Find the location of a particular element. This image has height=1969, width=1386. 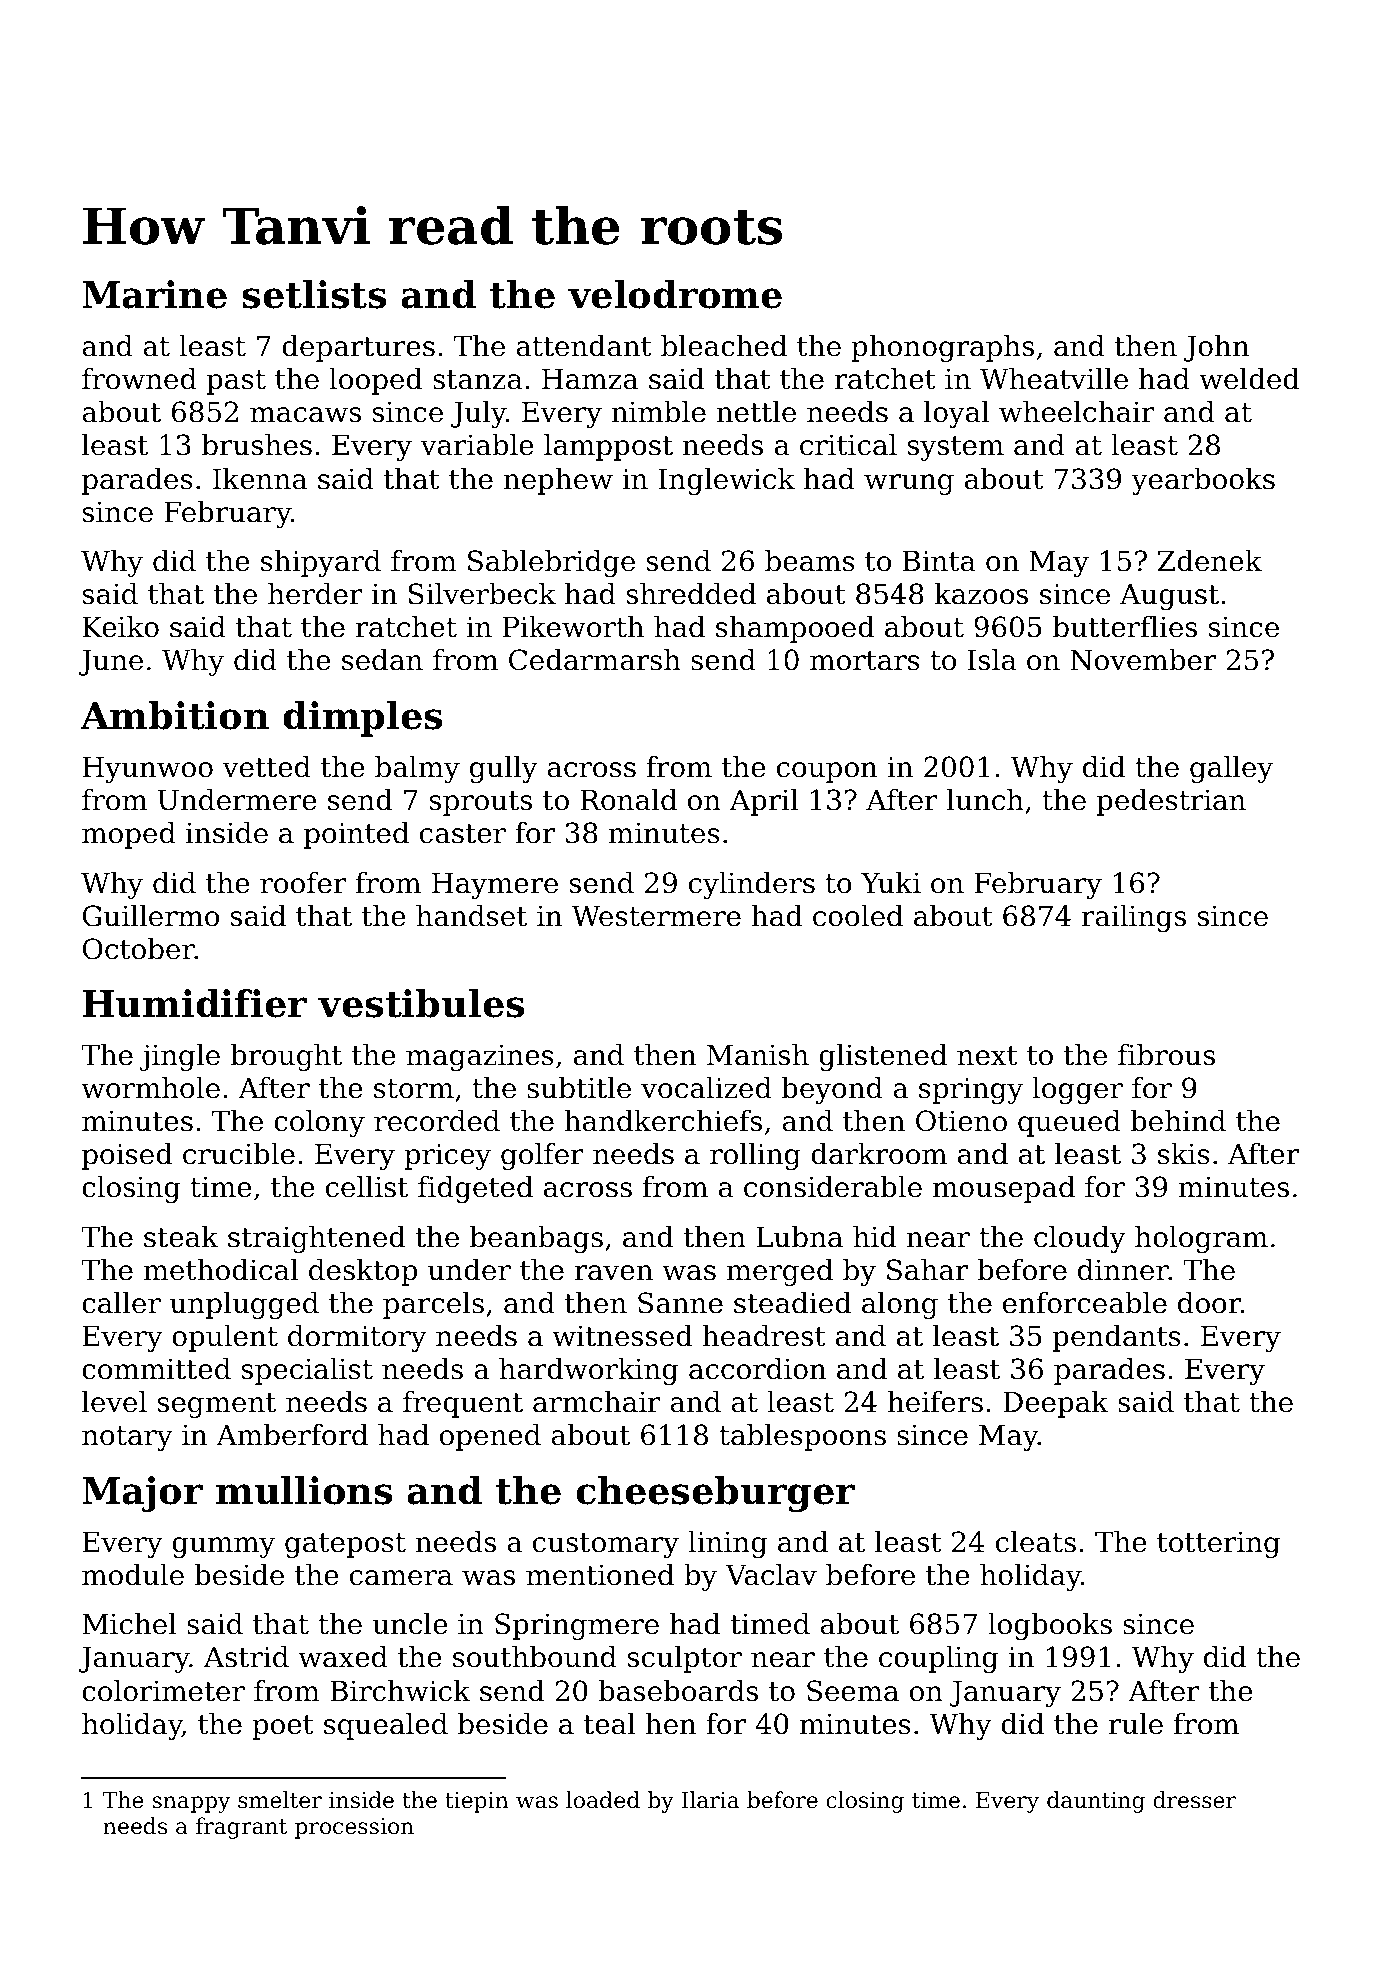

darkroom is located at coordinates (879, 1154).
